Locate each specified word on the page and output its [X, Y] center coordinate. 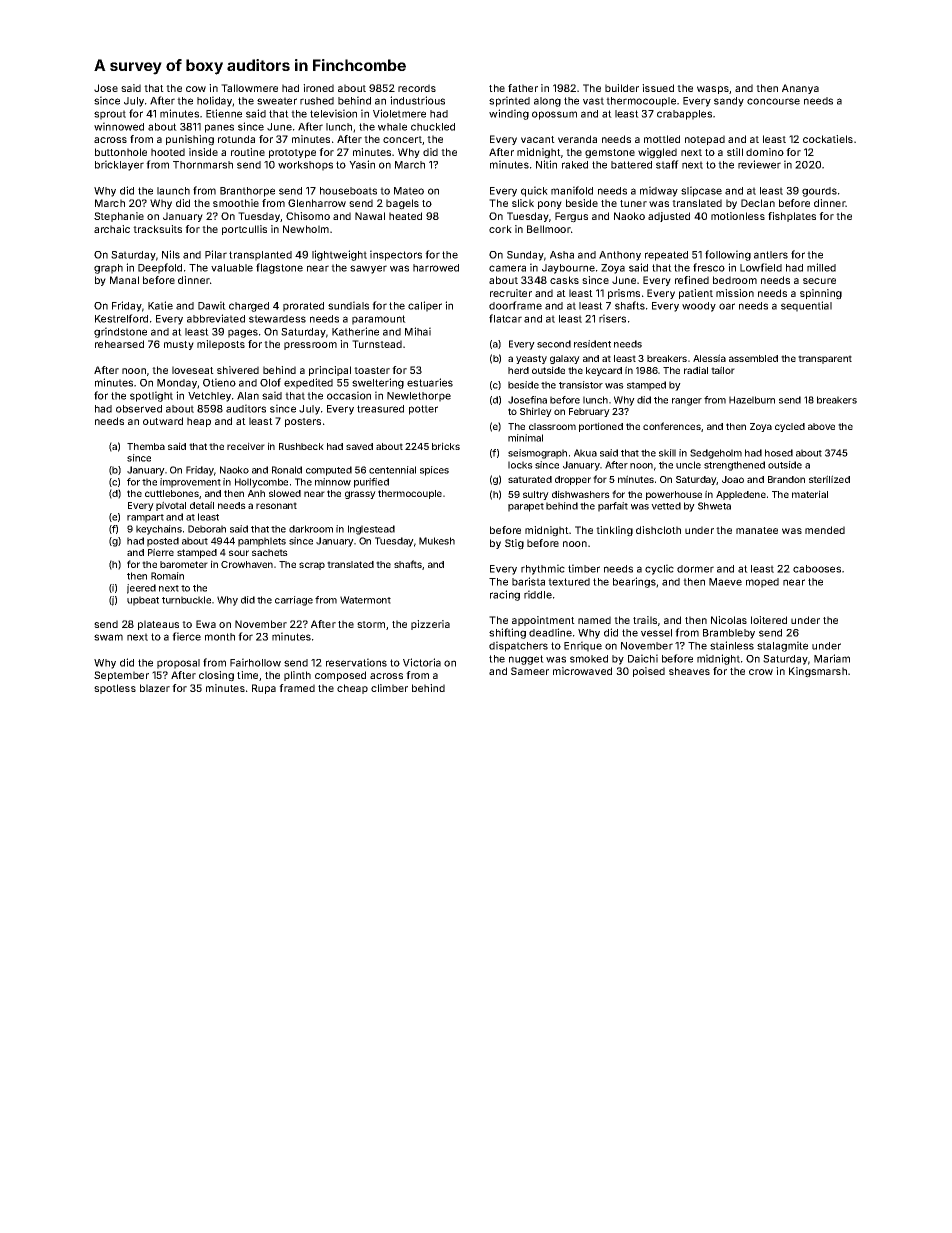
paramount [379, 320]
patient [696, 294]
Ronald [287, 470]
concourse [773, 101]
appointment [543, 621]
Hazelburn [752, 400]
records [417, 88]
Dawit [212, 305]
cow [196, 89]
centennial [392, 470]
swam [108, 637]
